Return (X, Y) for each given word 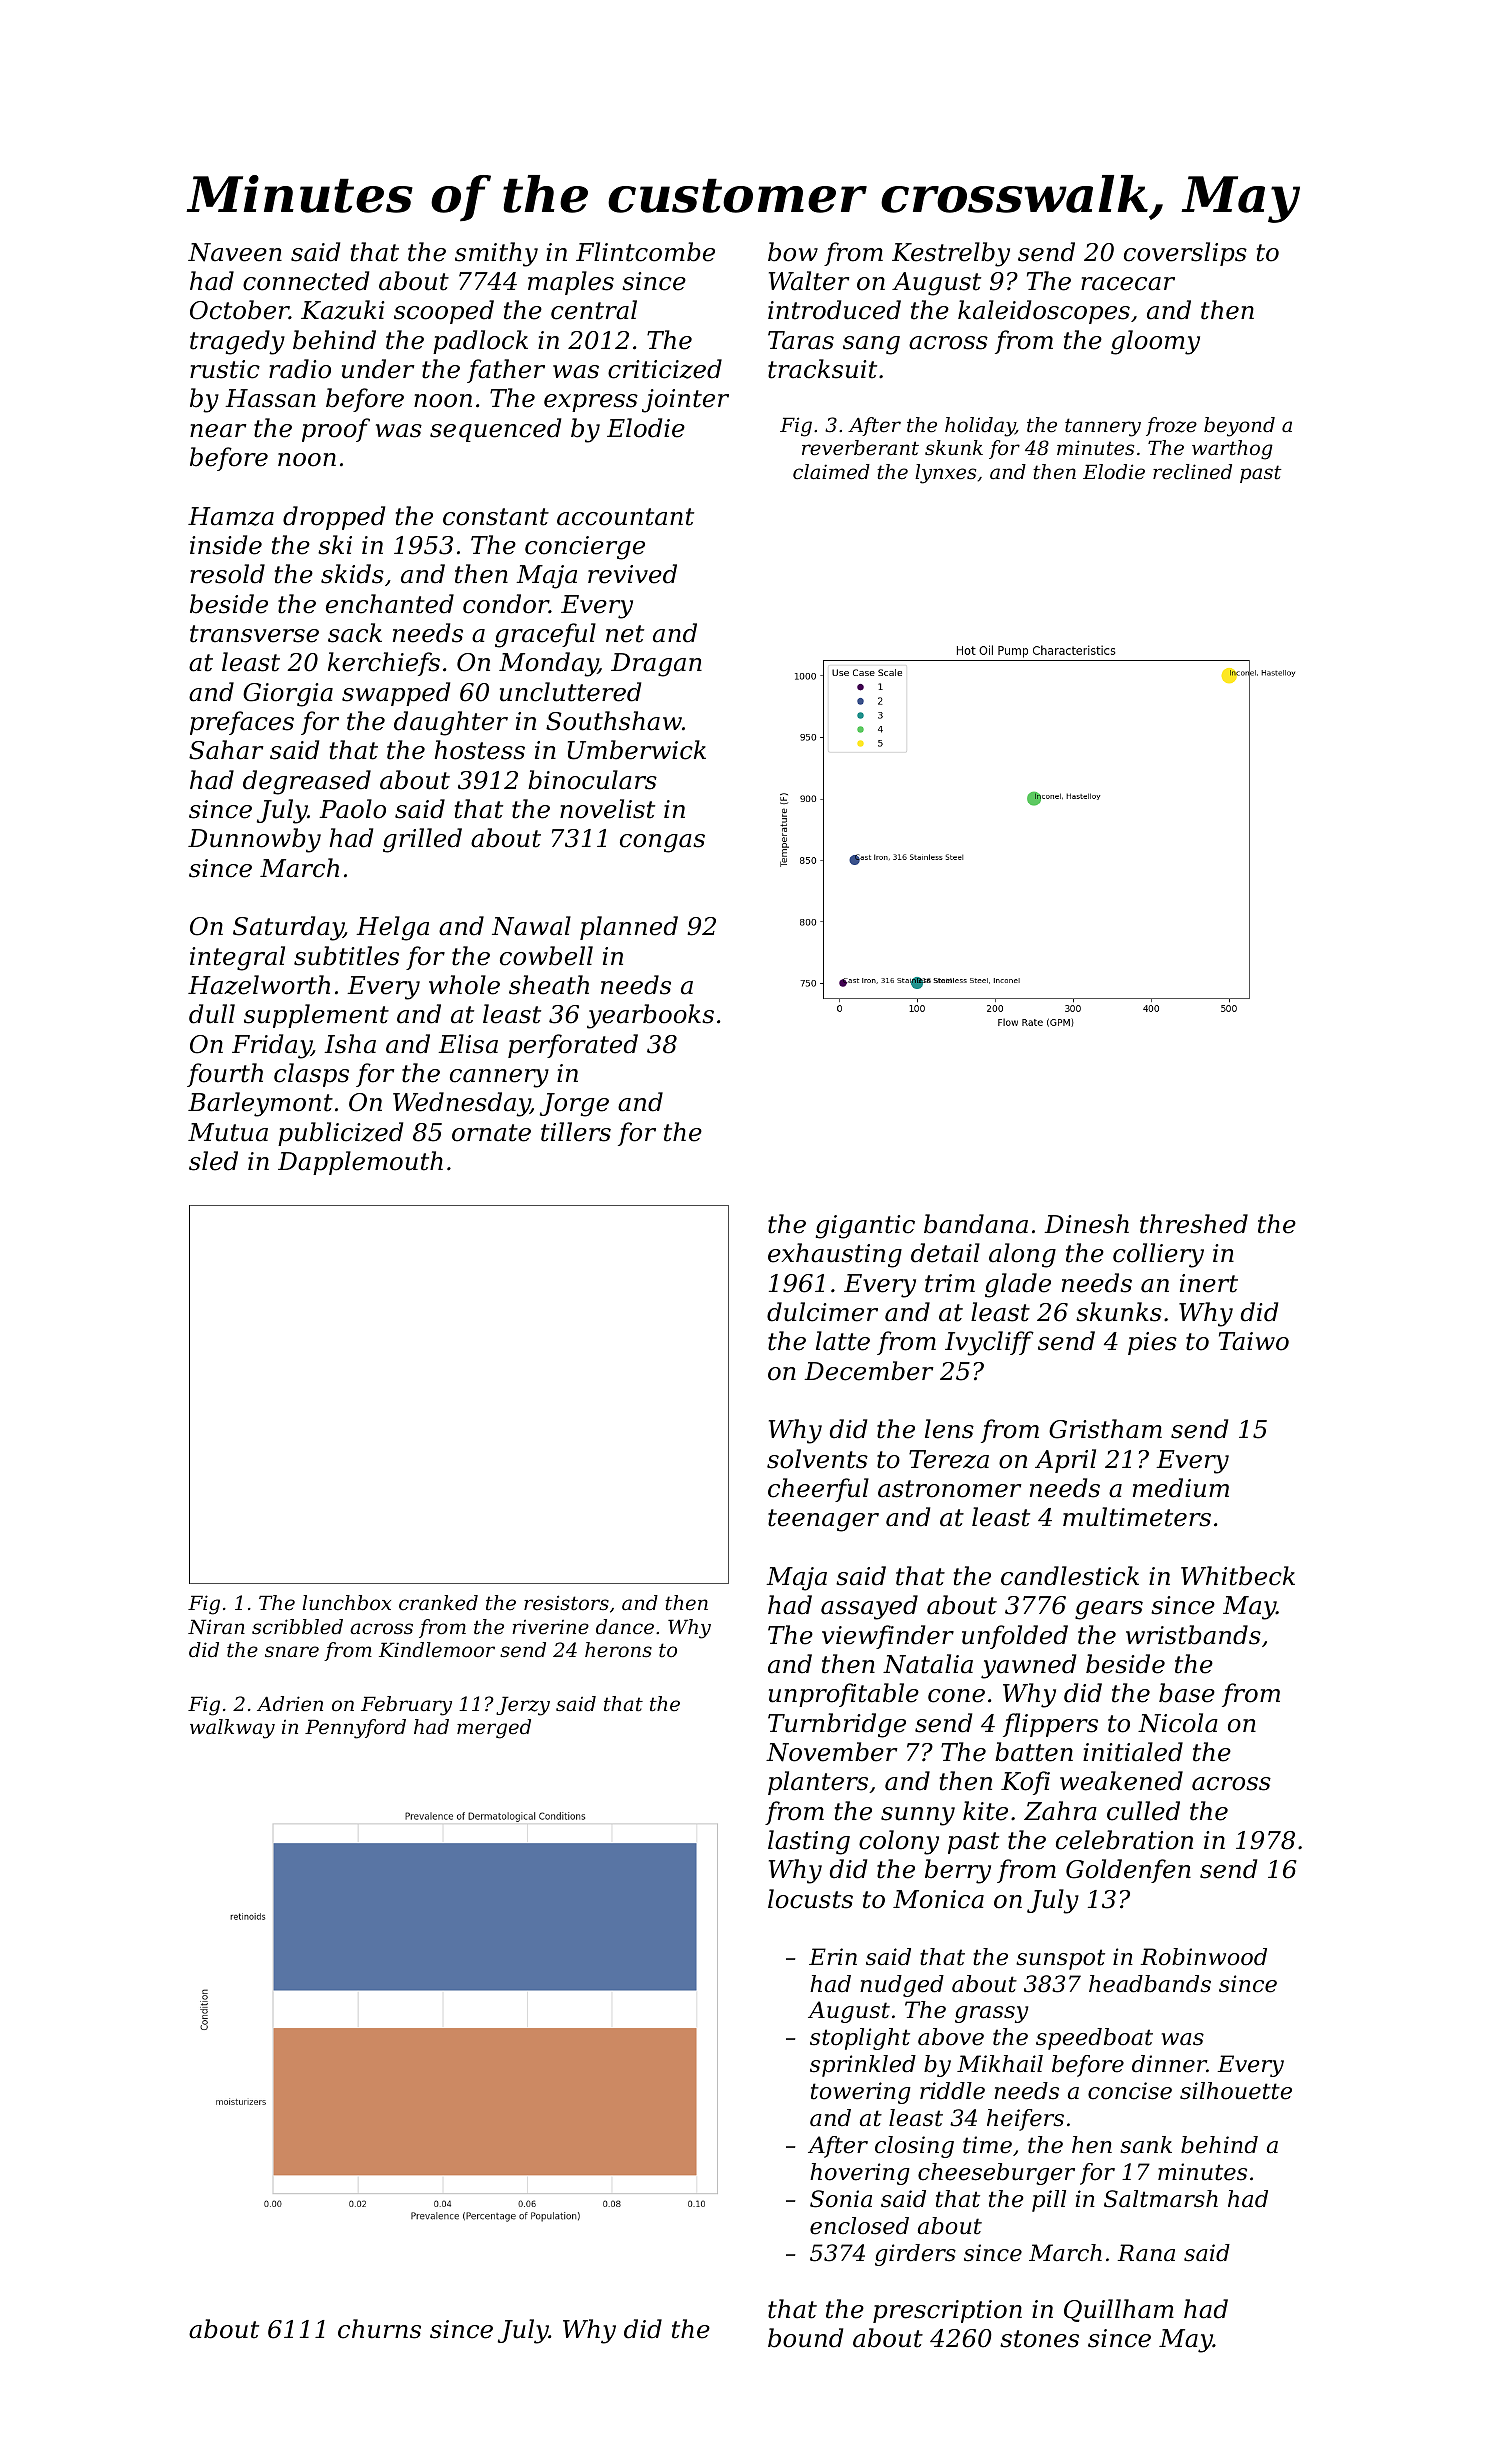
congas (662, 843)
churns (379, 2329)
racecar (1128, 284)
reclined (1192, 472)
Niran (216, 1626)
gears (1109, 1610)
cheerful (818, 1490)
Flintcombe (645, 252)
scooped (444, 312)
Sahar (226, 750)
